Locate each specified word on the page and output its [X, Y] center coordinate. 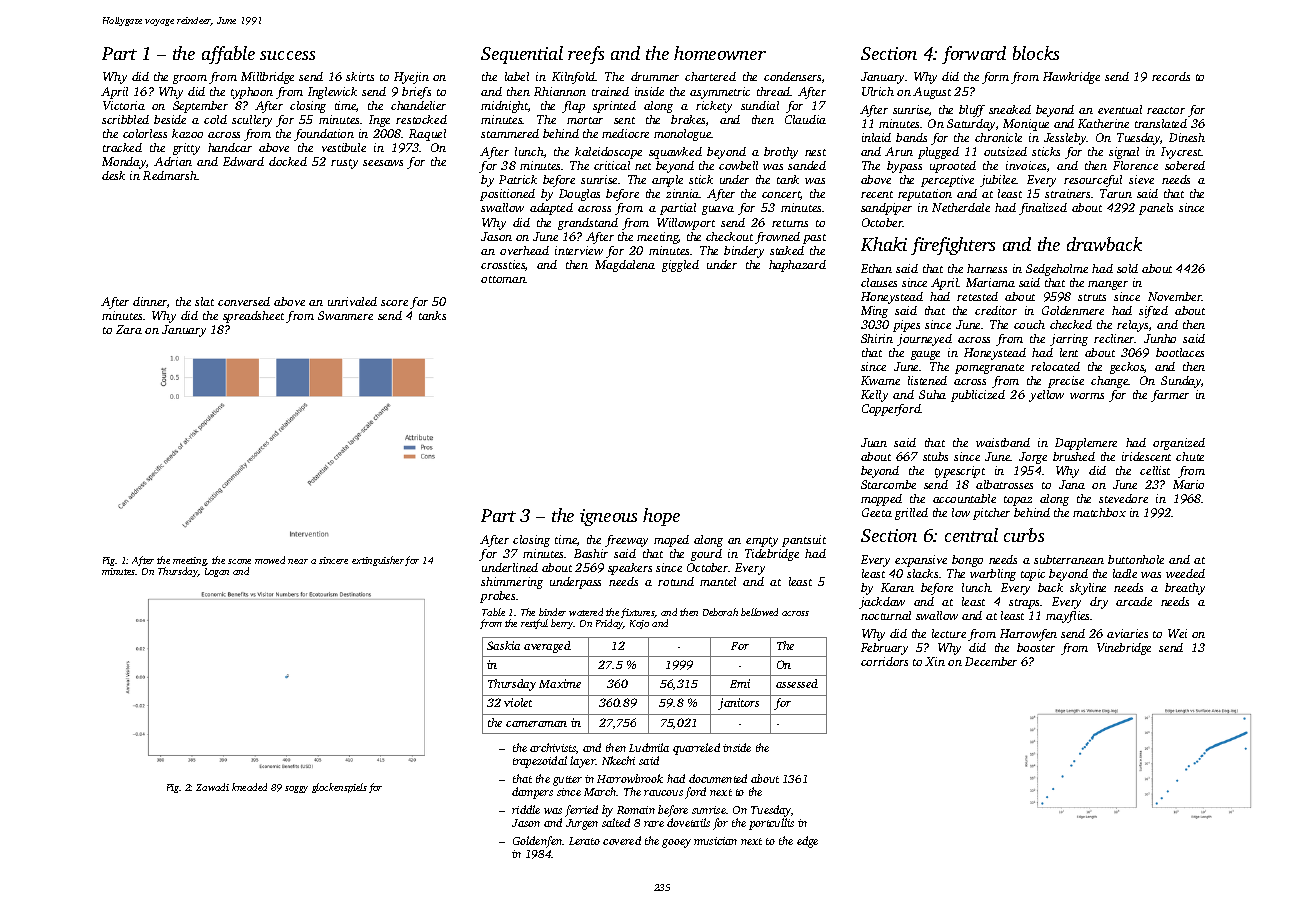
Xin [935, 661]
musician [715, 841]
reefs [586, 55]
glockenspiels [339, 788]
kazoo [187, 133]
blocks [1036, 53]
